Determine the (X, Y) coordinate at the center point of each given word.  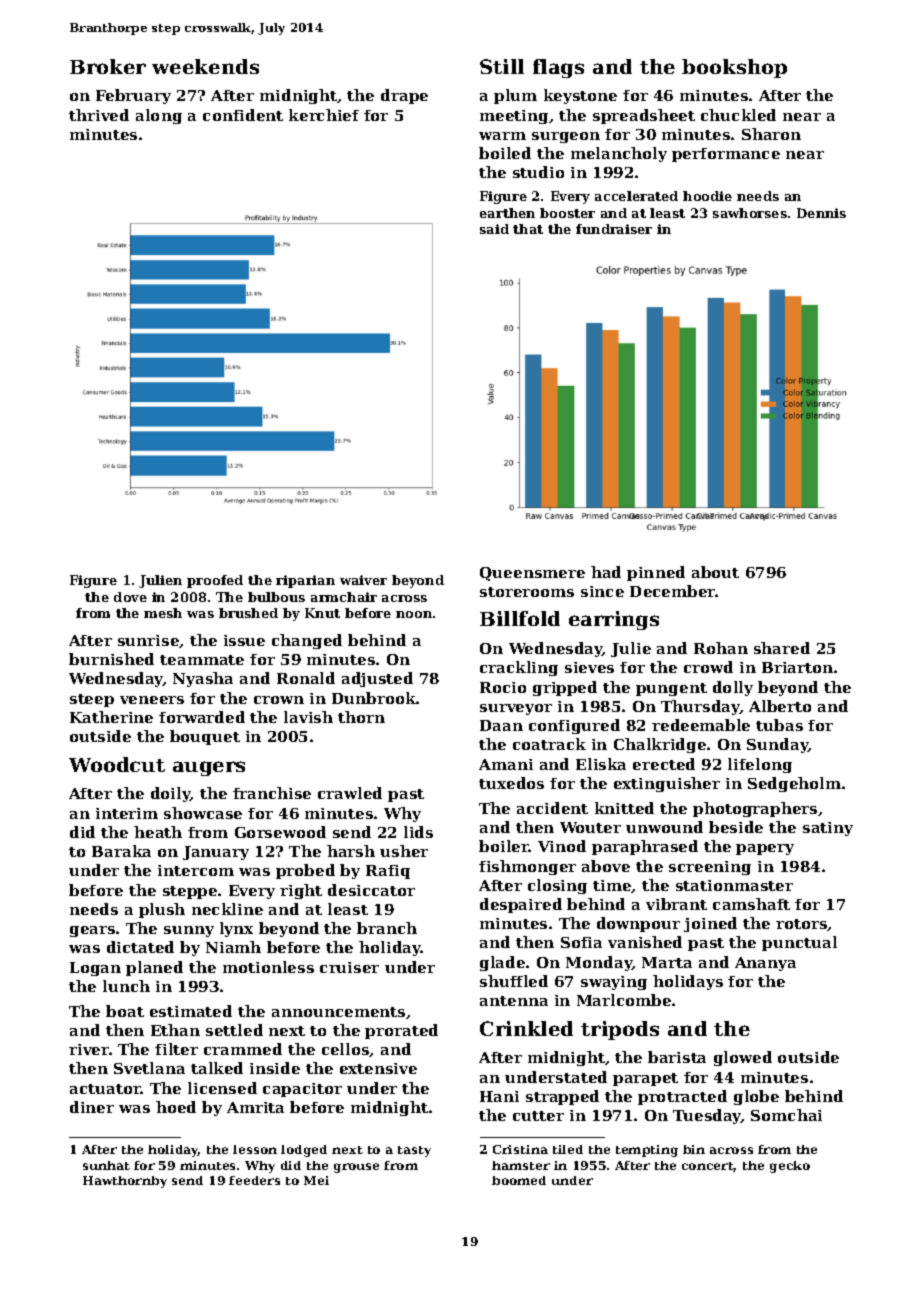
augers (209, 768)
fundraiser (614, 229)
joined (710, 924)
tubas (779, 725)
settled (234, 1030)
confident (243, 115)
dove (130, 597)
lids (418, 832)
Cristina (520, 1149)
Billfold (520, 618)
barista (677, 1057)
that (528, 229)
